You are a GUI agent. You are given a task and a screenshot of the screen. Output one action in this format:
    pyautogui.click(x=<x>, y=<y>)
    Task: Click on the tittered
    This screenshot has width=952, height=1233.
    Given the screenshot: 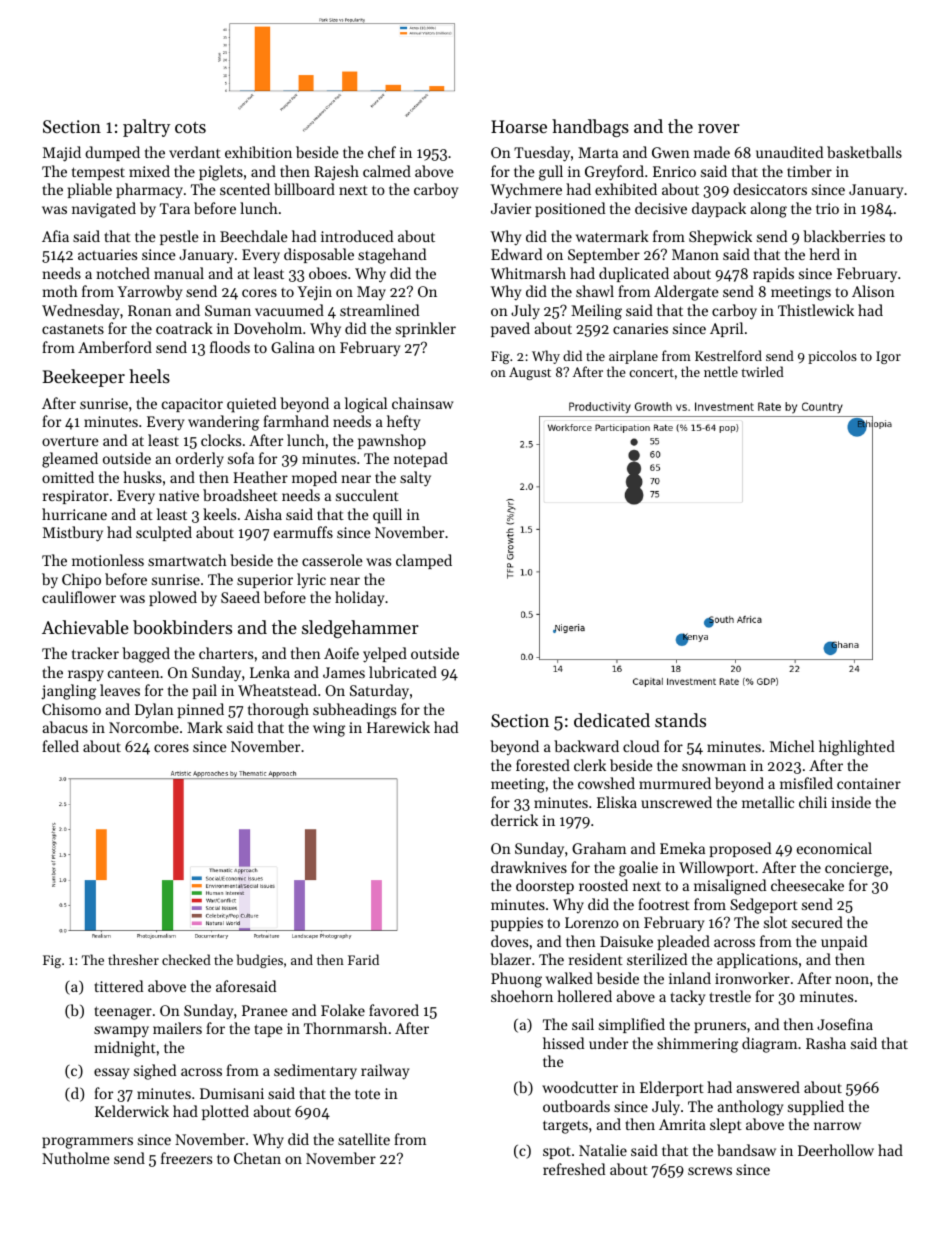 What is the action you would take?
    pyautogui.click(x=118, y=986)
